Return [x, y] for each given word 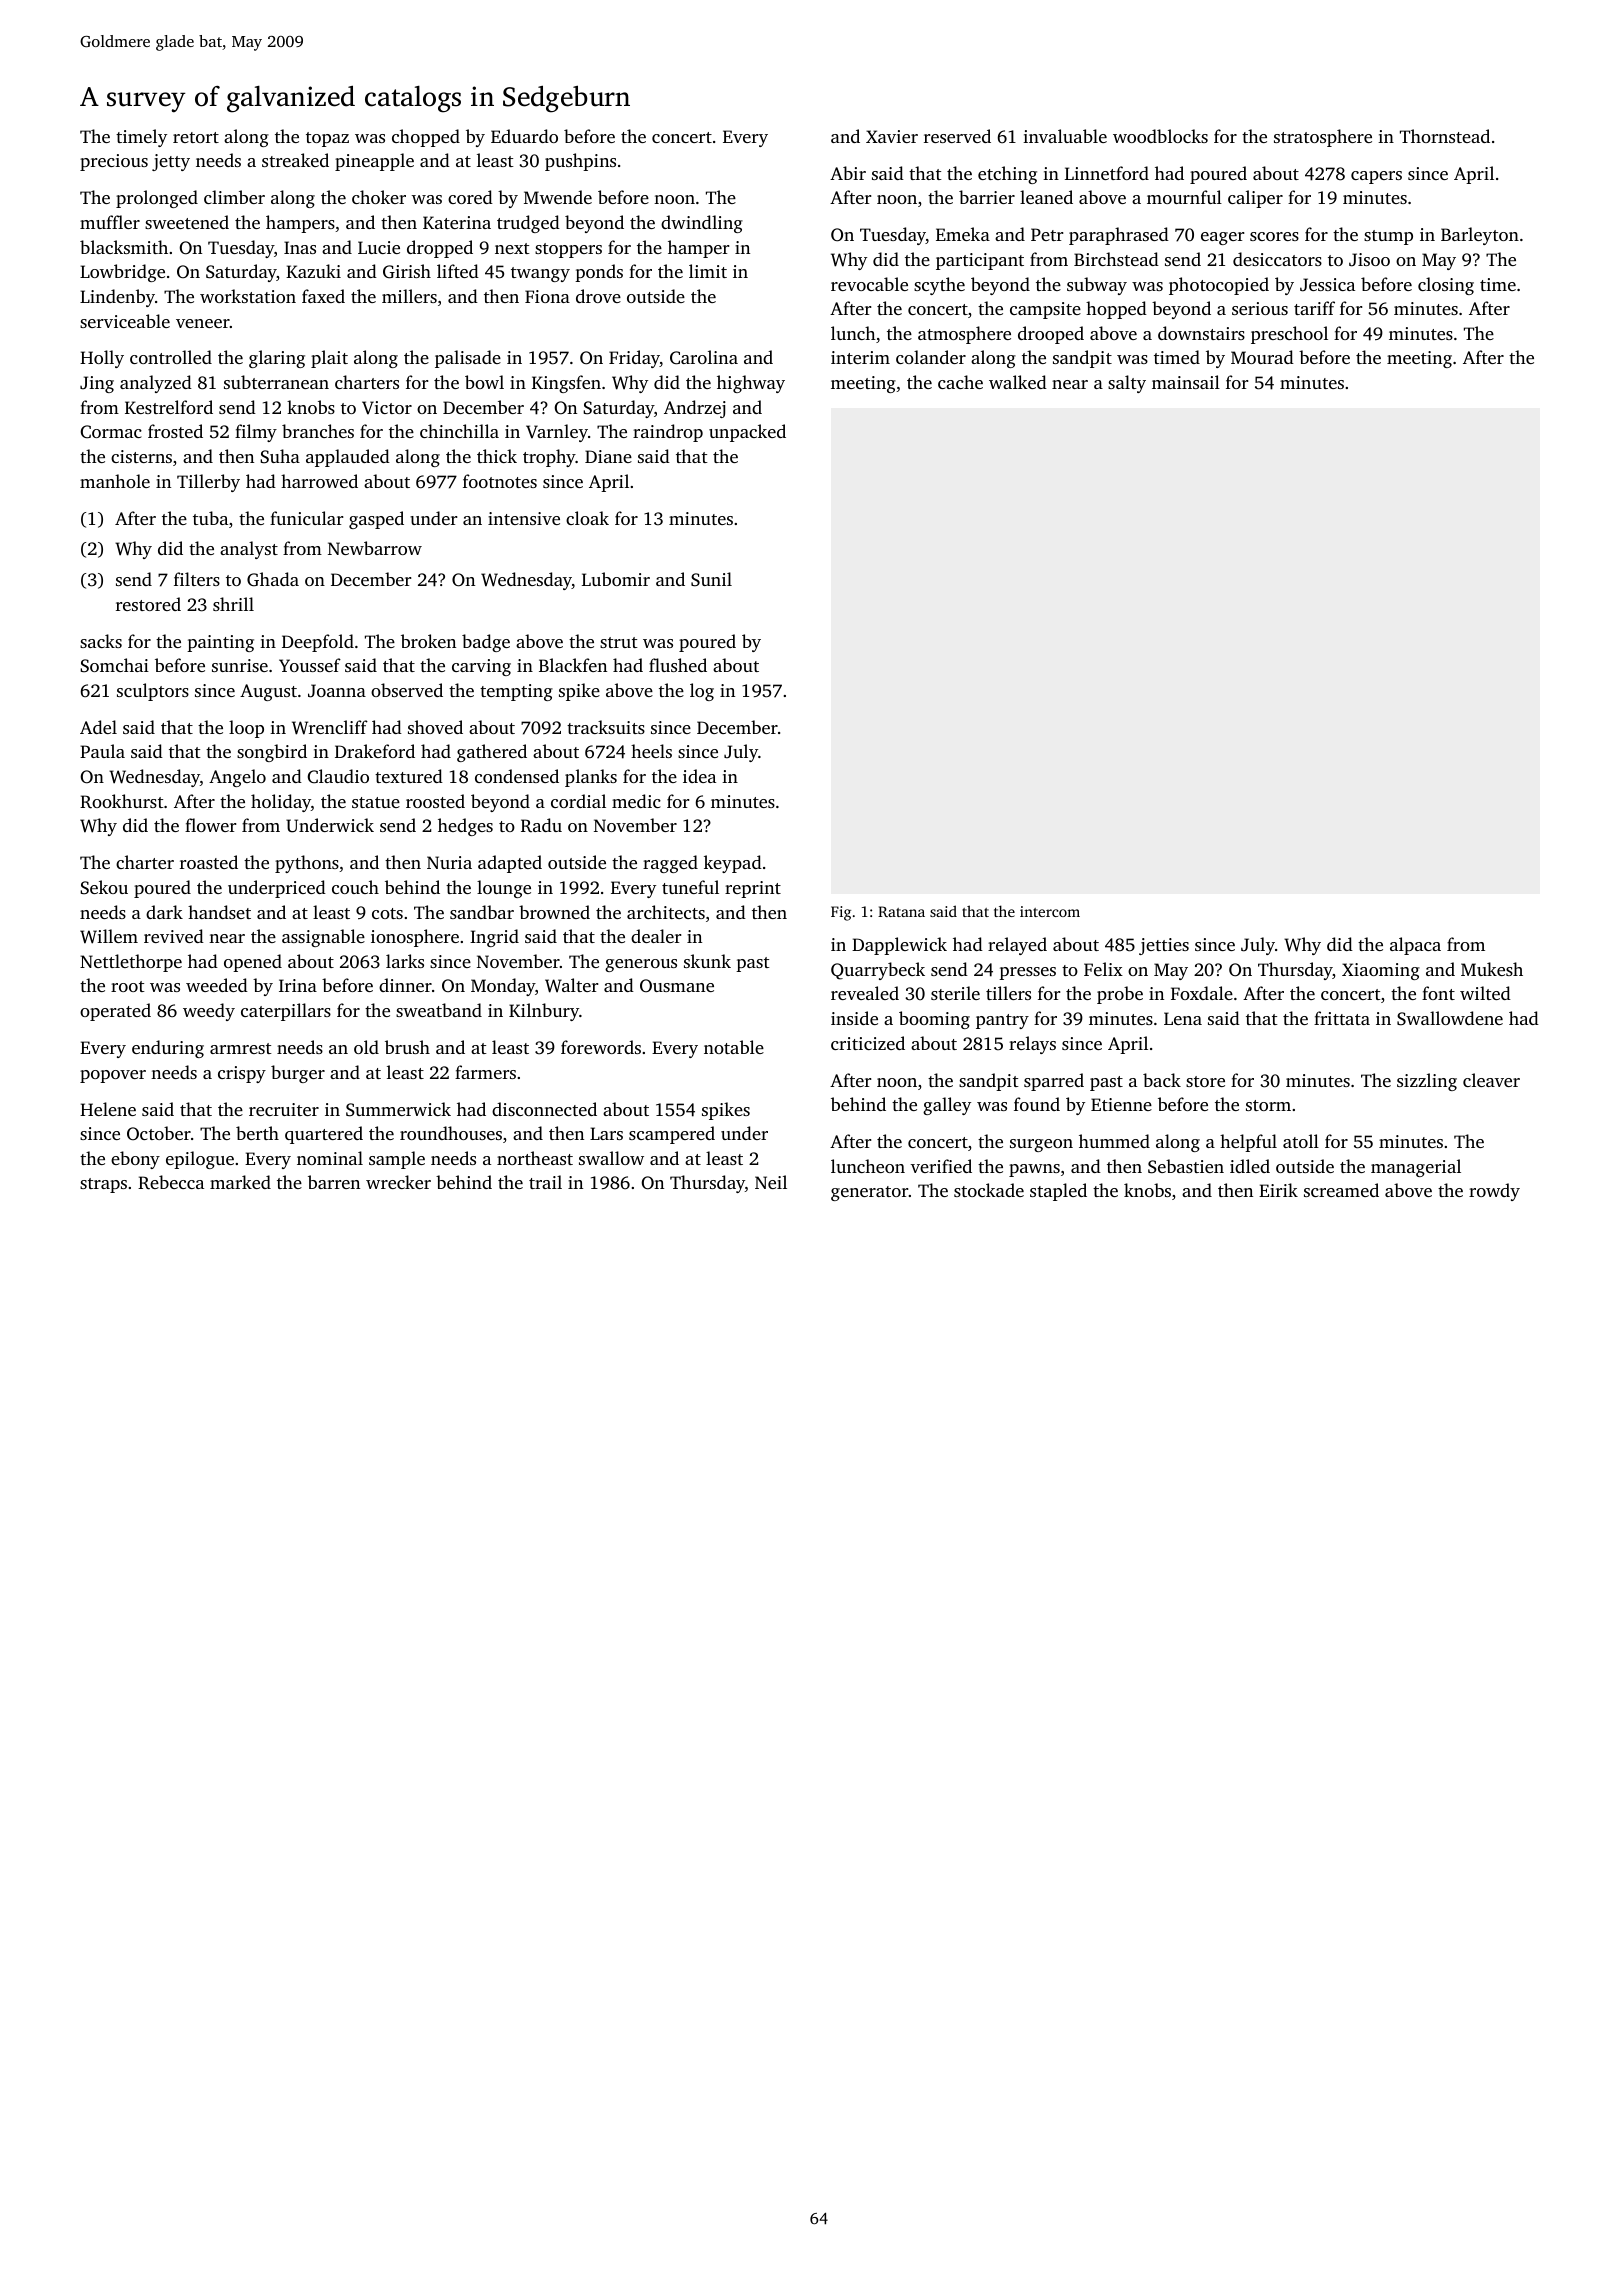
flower [211, 825]
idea [699, 776]
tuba [210, 518]
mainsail [1186, 382]
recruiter [284, 1109]
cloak [587, 518]
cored [470, 197]
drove [598, 296]
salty [1127, 384]
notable [734, 1047]
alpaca [1415, 946]
